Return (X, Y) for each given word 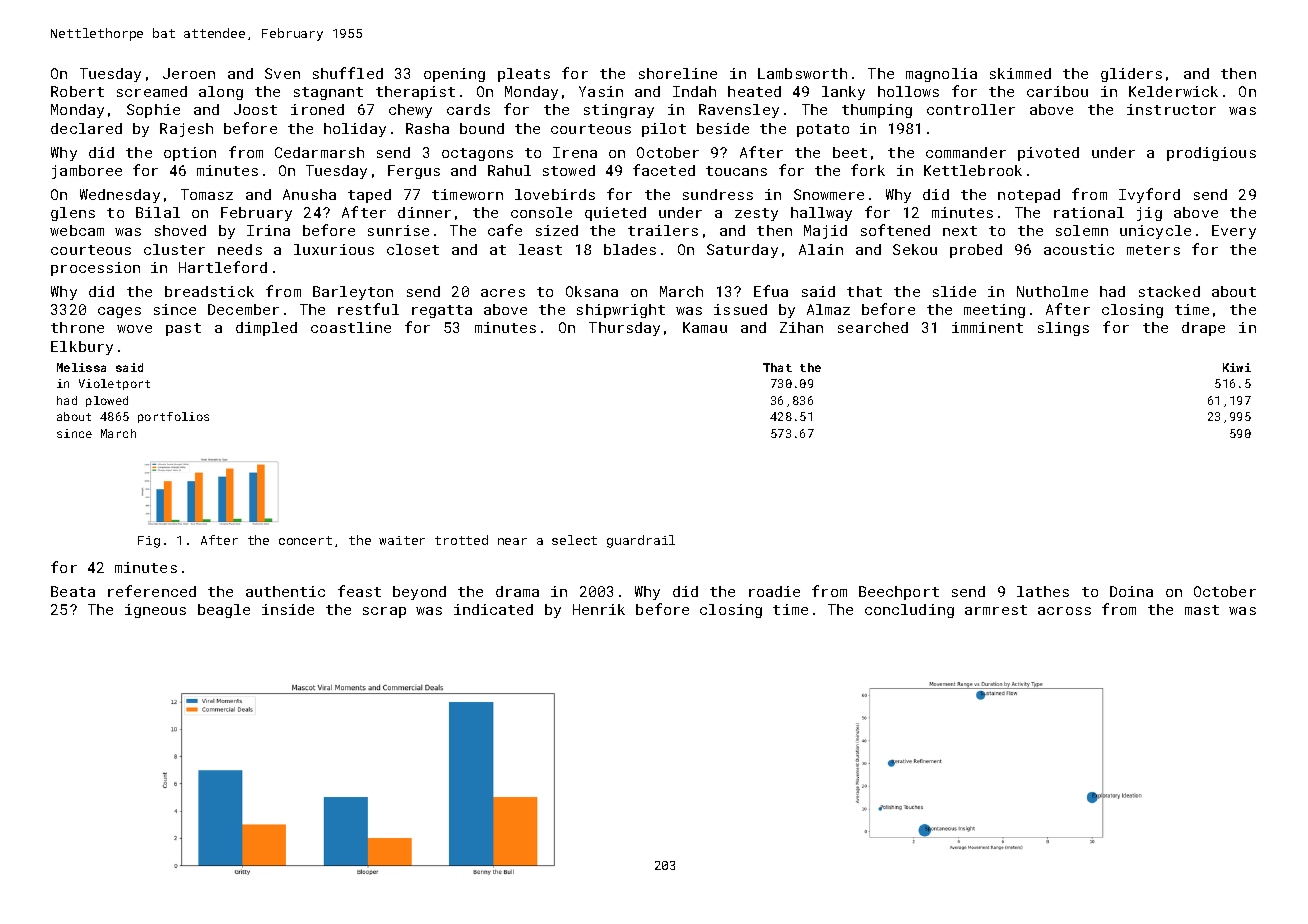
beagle (224, 611)
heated (754, 91)
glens (73, 214)
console (541, 212)
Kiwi (1237, 367)
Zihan (801, 327)
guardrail (641, 541)
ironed (317, 109)
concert (305, 540)
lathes (1043, 591)
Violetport (114, 384)
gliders (1131, 75)
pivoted (1048, 154)
